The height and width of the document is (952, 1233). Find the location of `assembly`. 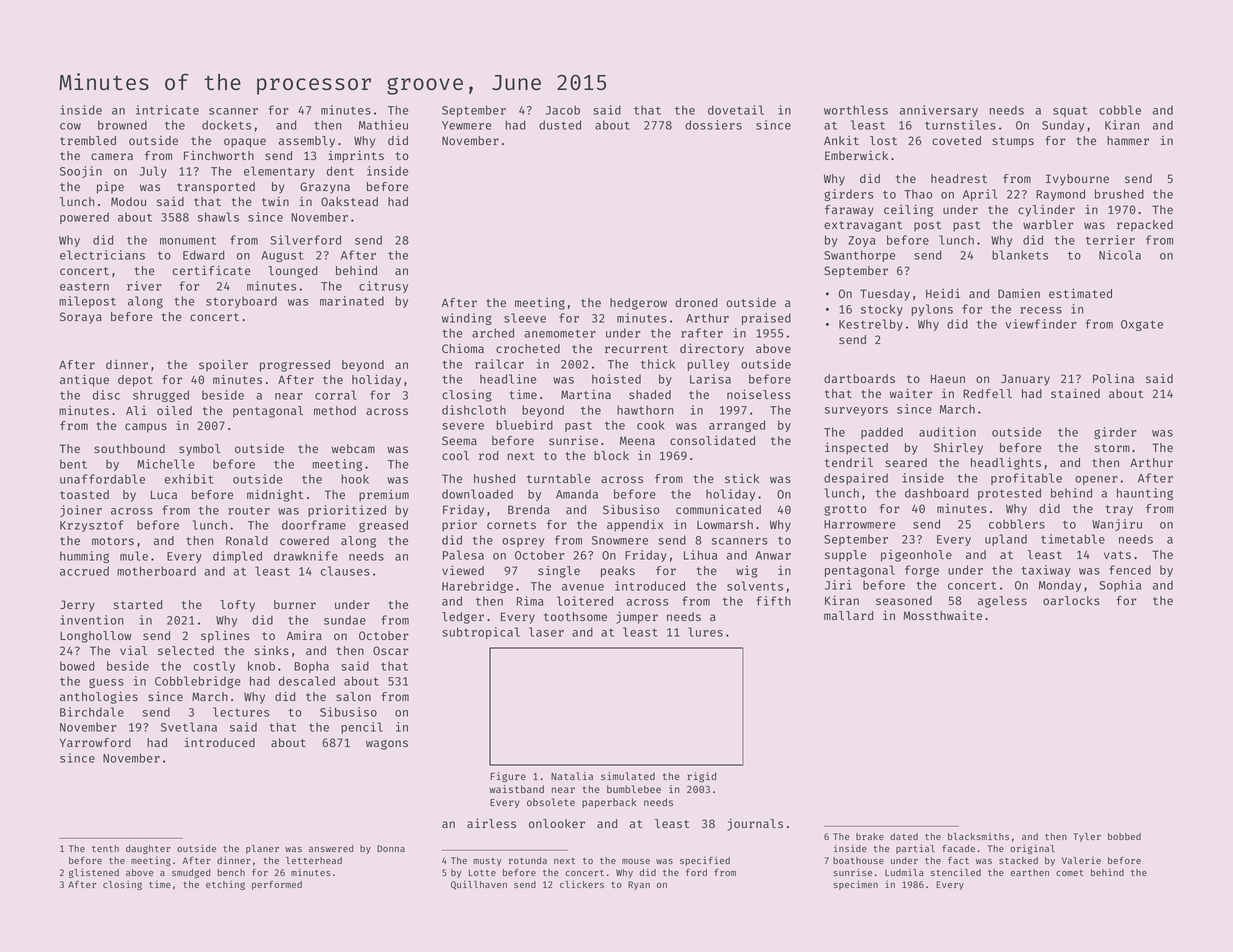

assembly is located at coordinates (307, 142).
